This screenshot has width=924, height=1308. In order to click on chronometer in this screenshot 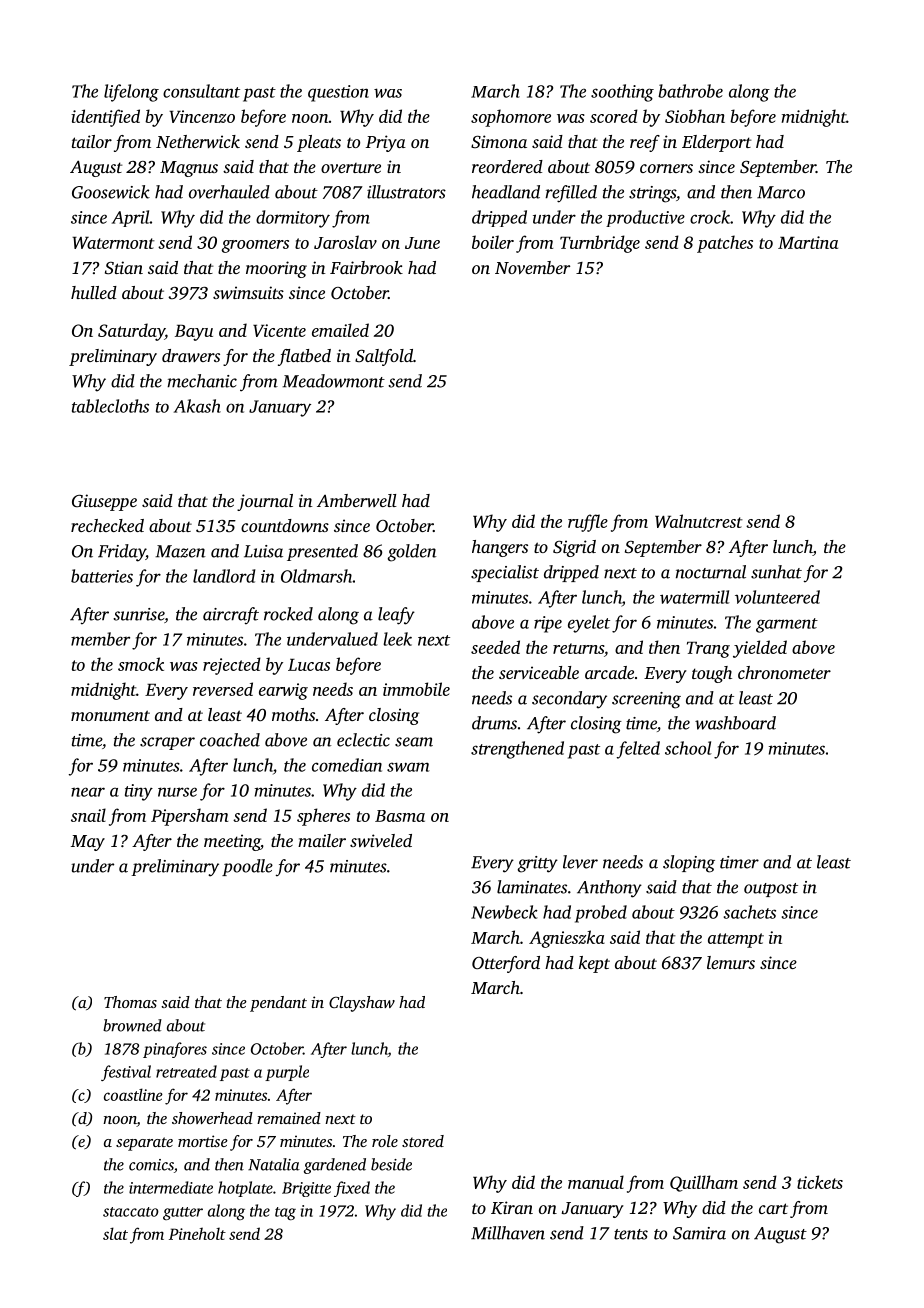, I will do `click(784, 672)`.
